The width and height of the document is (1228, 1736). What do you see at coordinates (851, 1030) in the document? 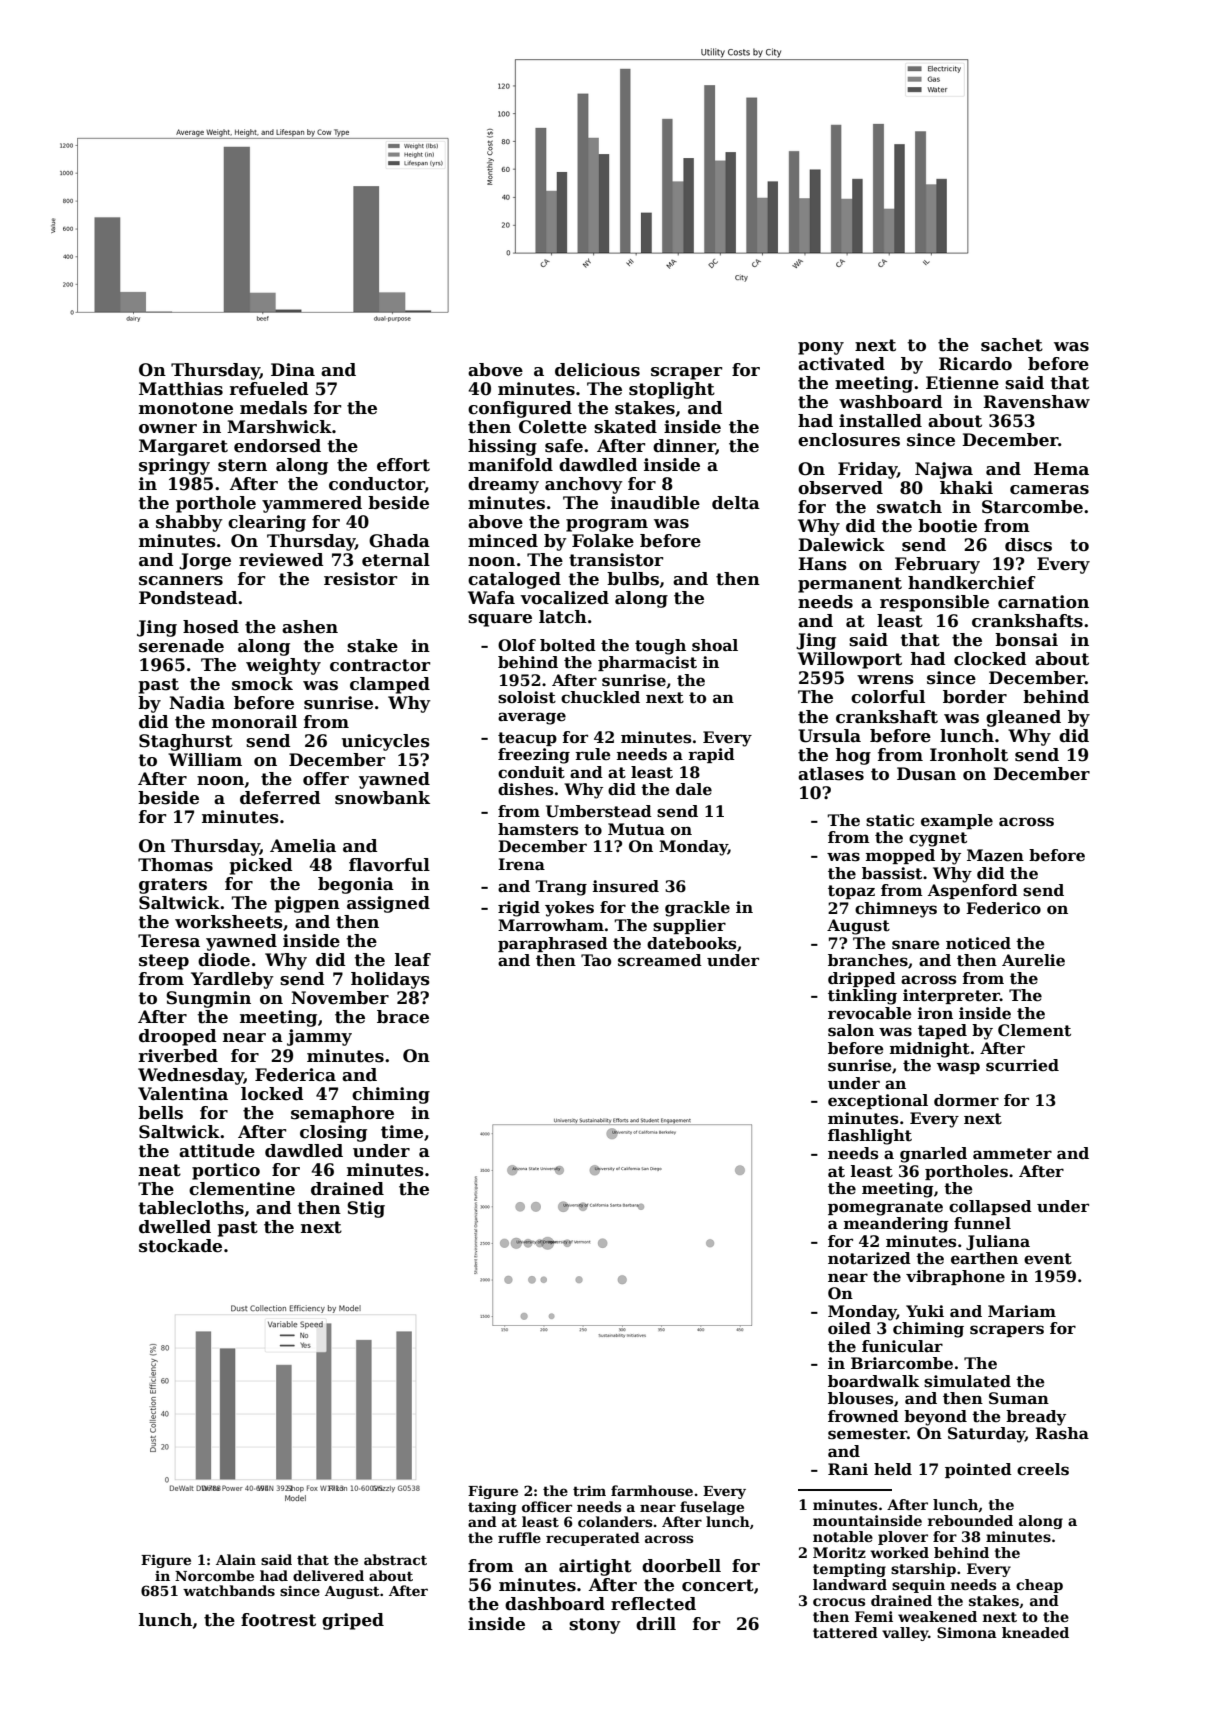
I see `salon` at bounding box center [851, 1030].
